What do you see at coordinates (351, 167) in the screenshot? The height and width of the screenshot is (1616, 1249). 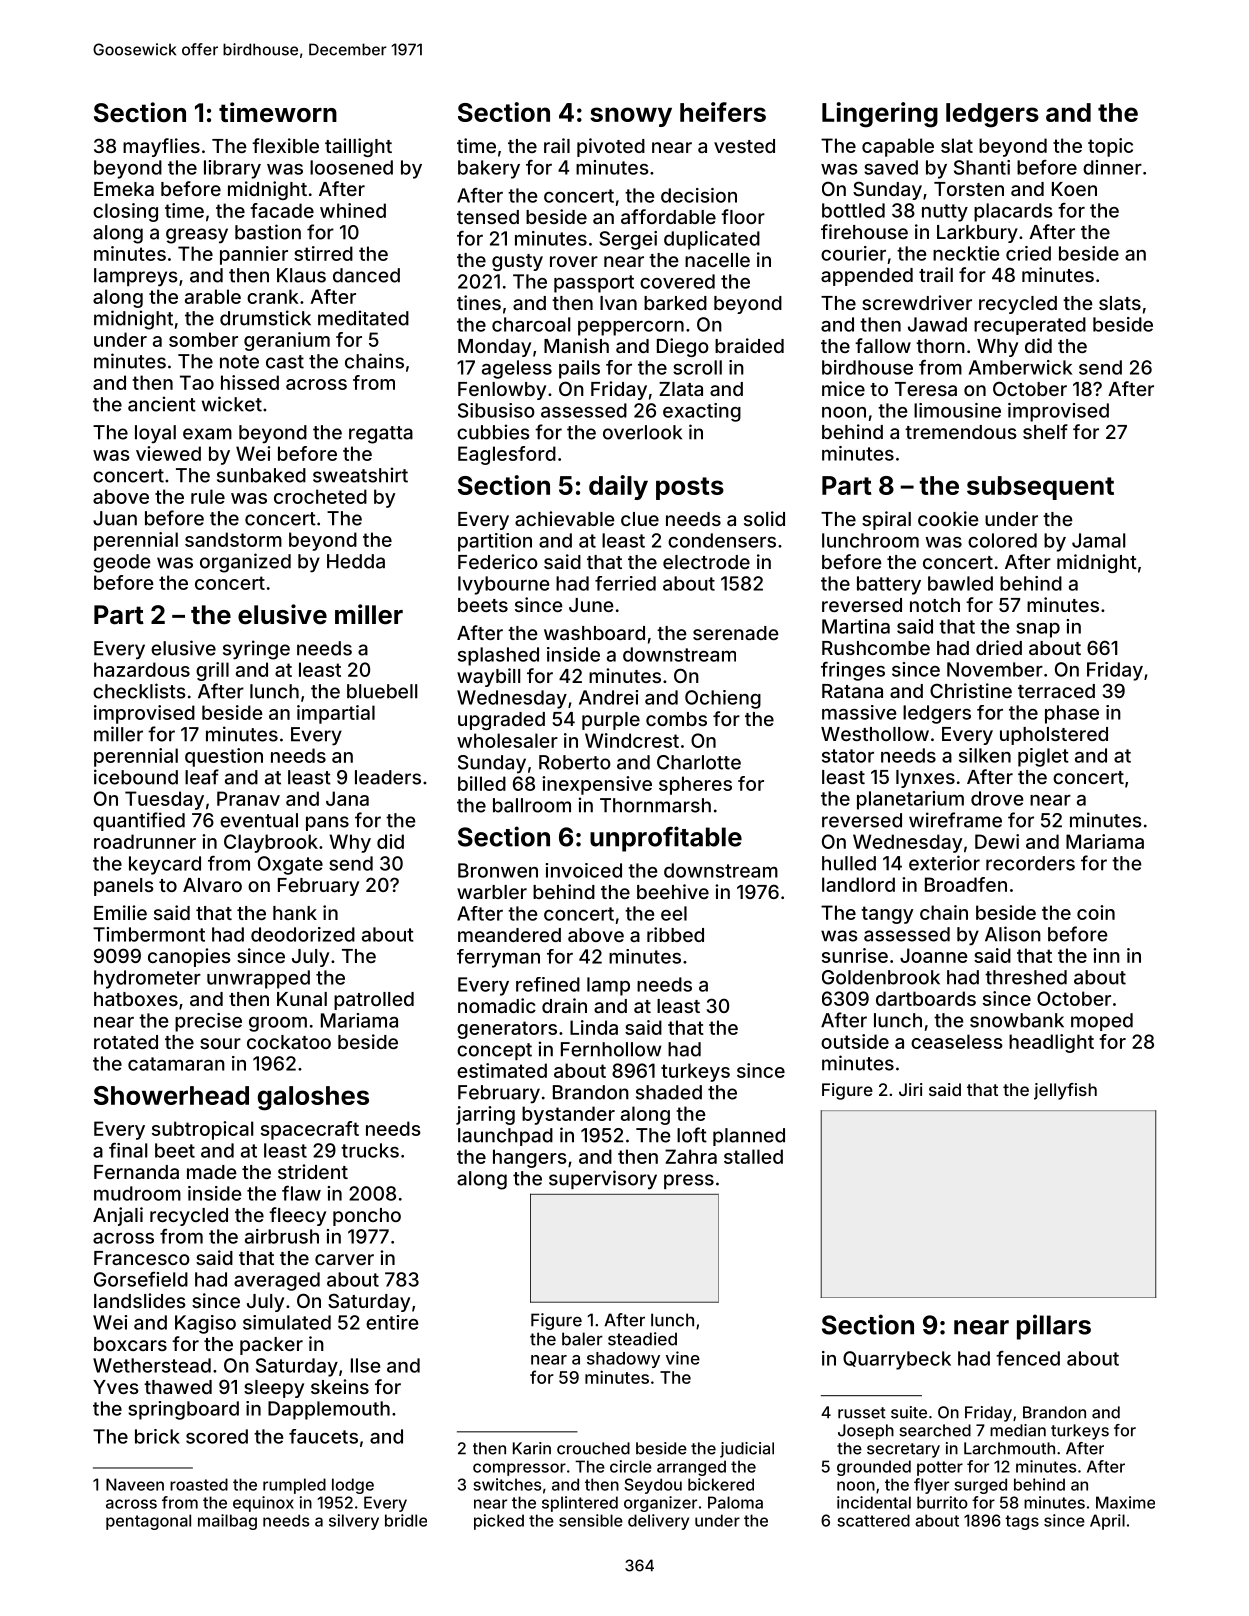 I see `loosened` at bounding box center [351, 167].
